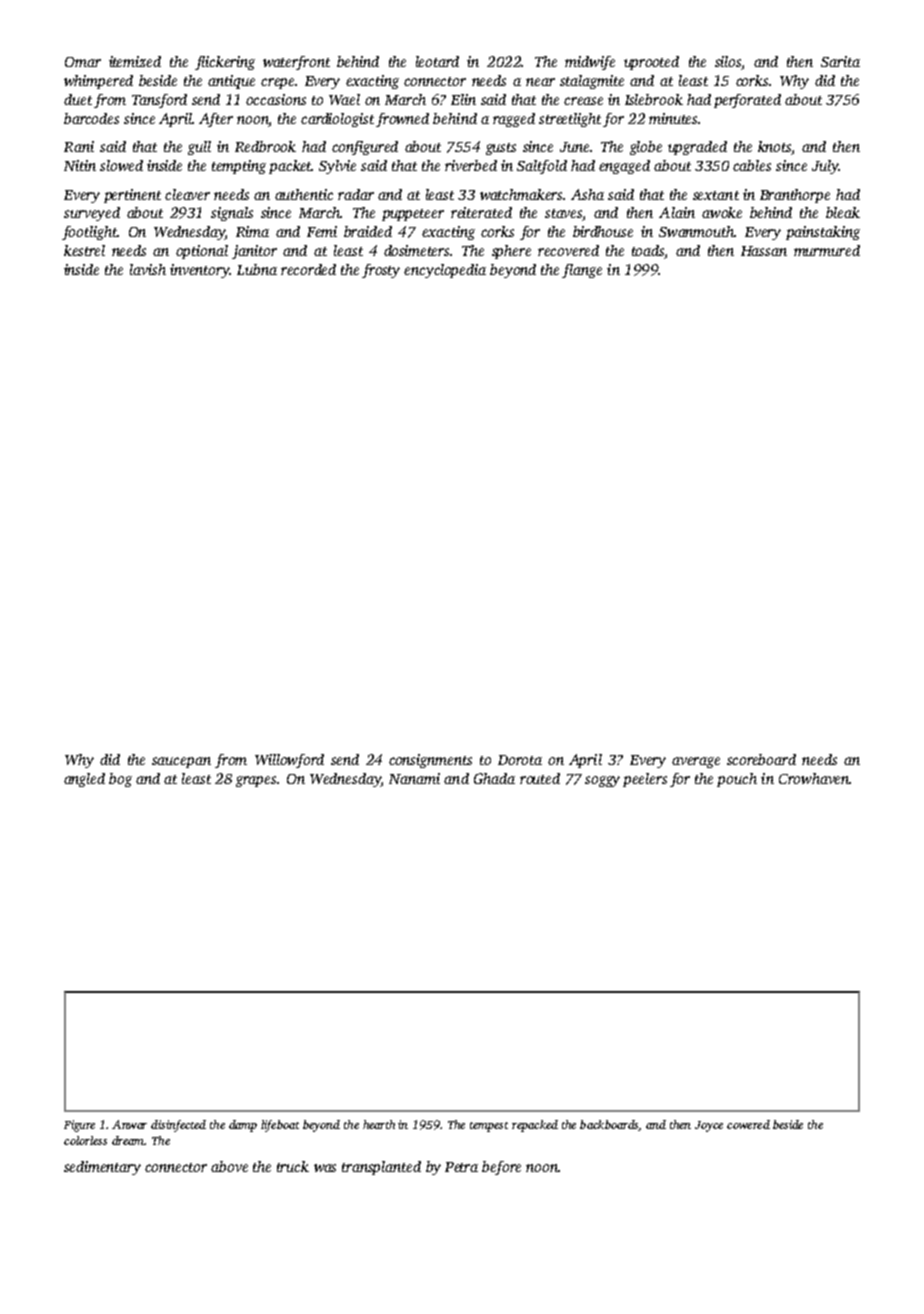 Image resolution: width=924 pixels, height=1314 pixels. Describe the element at coordinates (337, 167) in the page. I see `Sylvie` at that location.
